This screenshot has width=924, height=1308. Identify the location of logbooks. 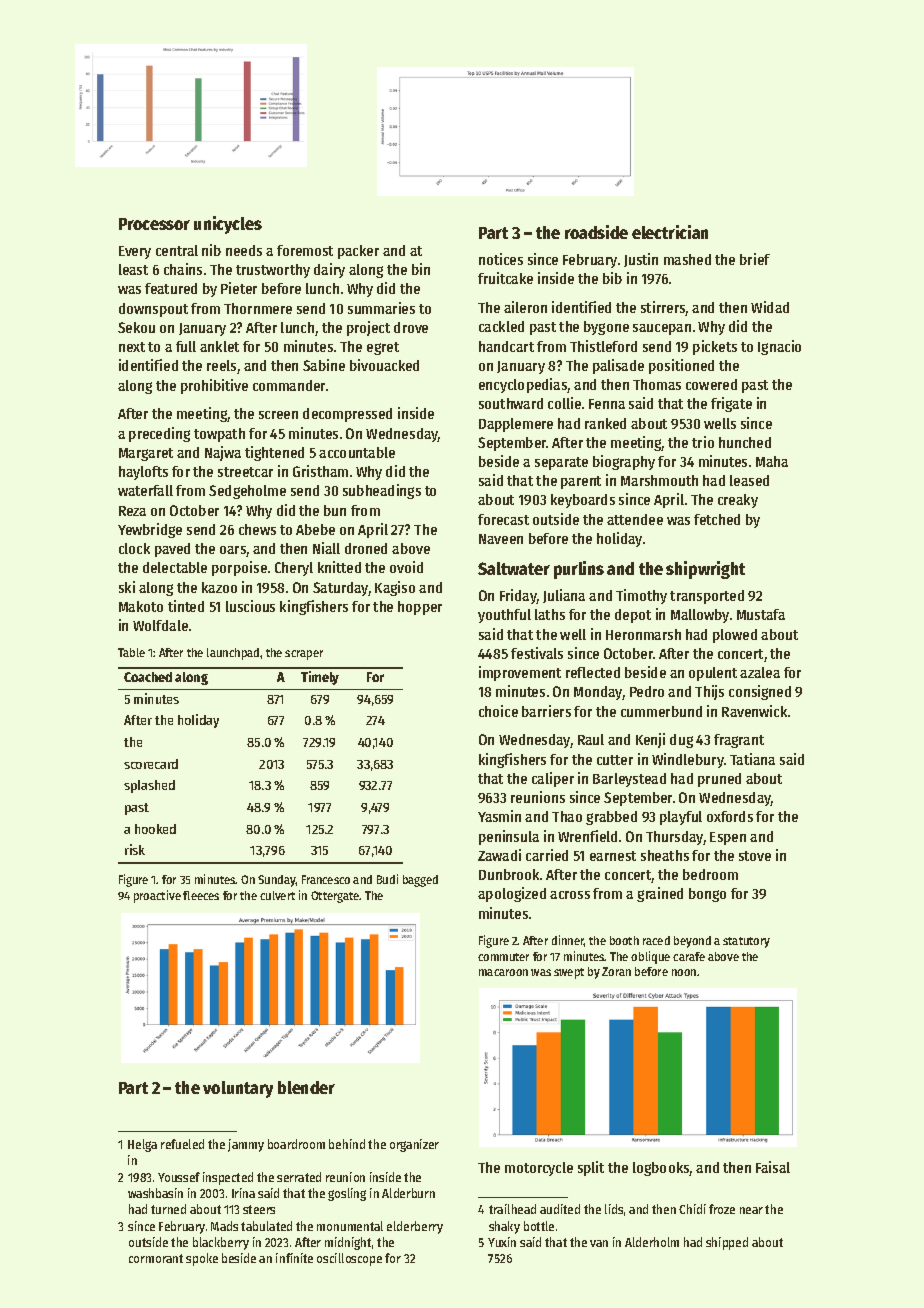
(661, 1169).
